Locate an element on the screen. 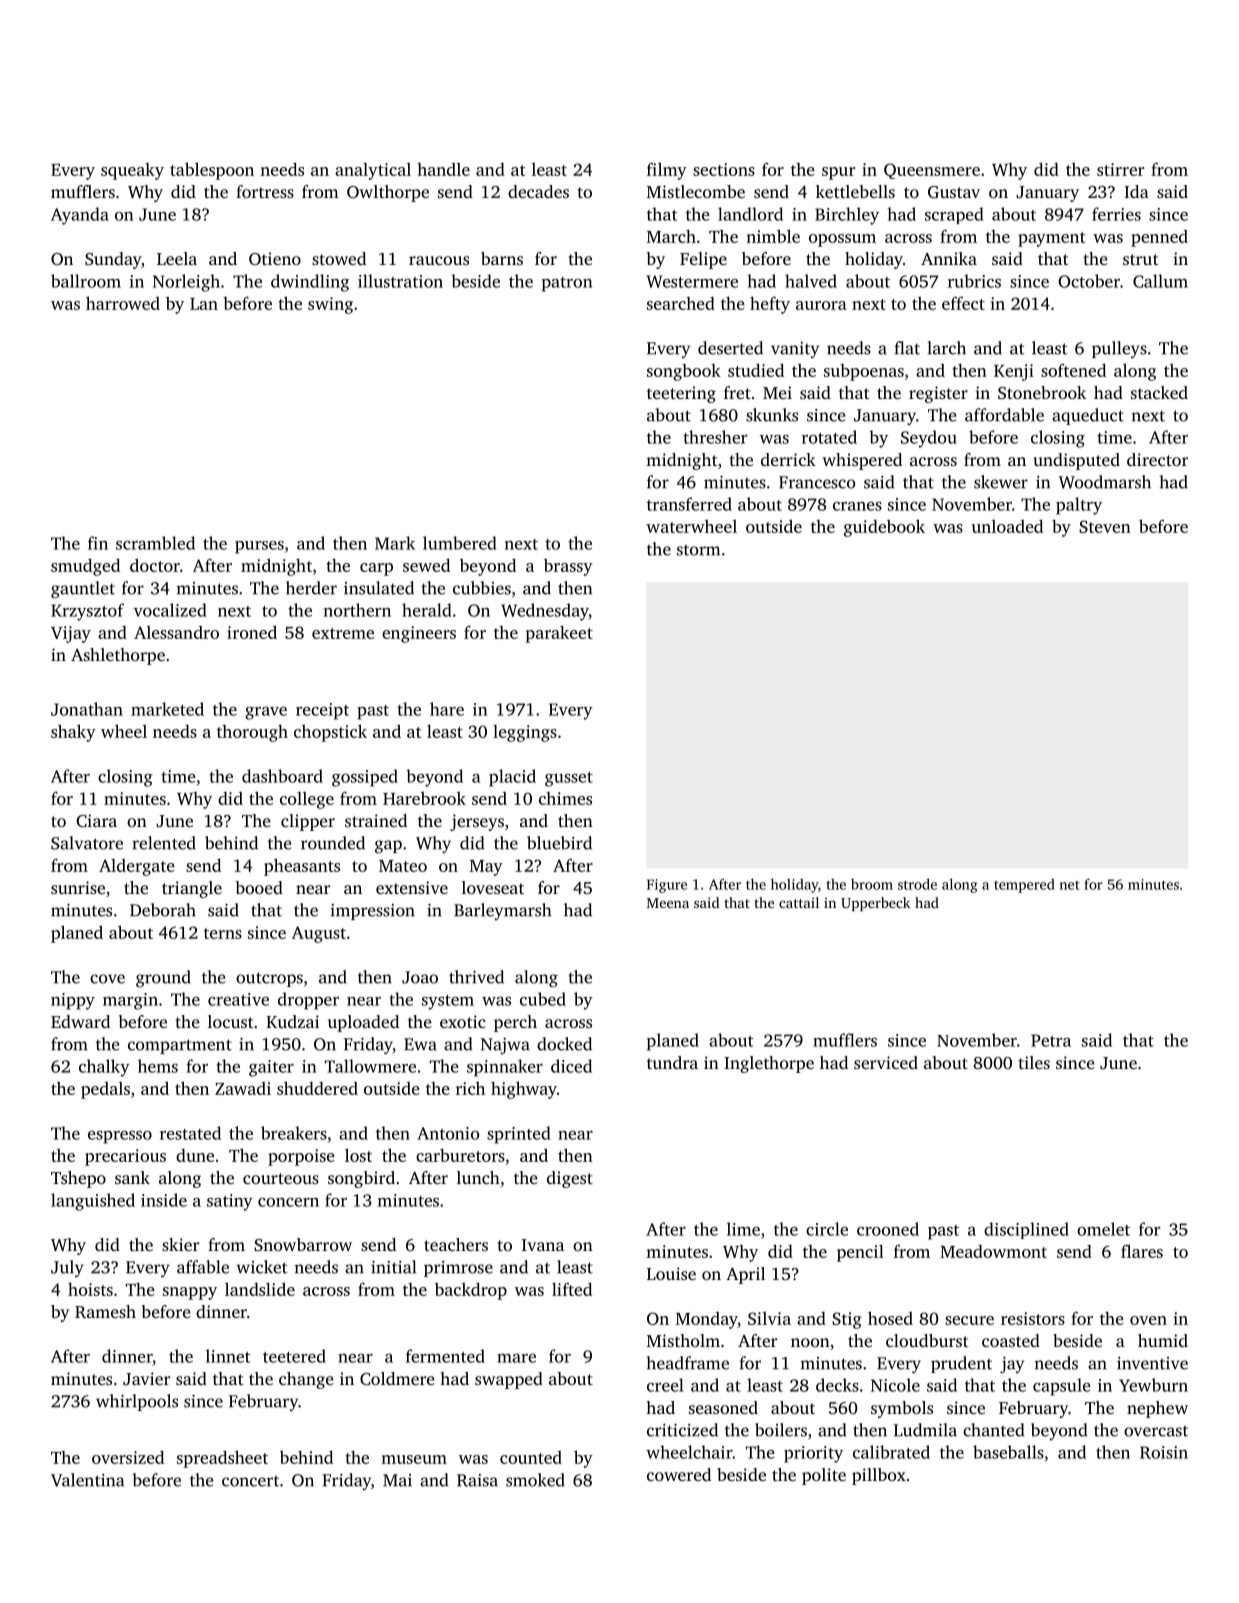 The width and height of the screenshot is (1239, 1603). Queensmere is located at coordinates (932, 171).
